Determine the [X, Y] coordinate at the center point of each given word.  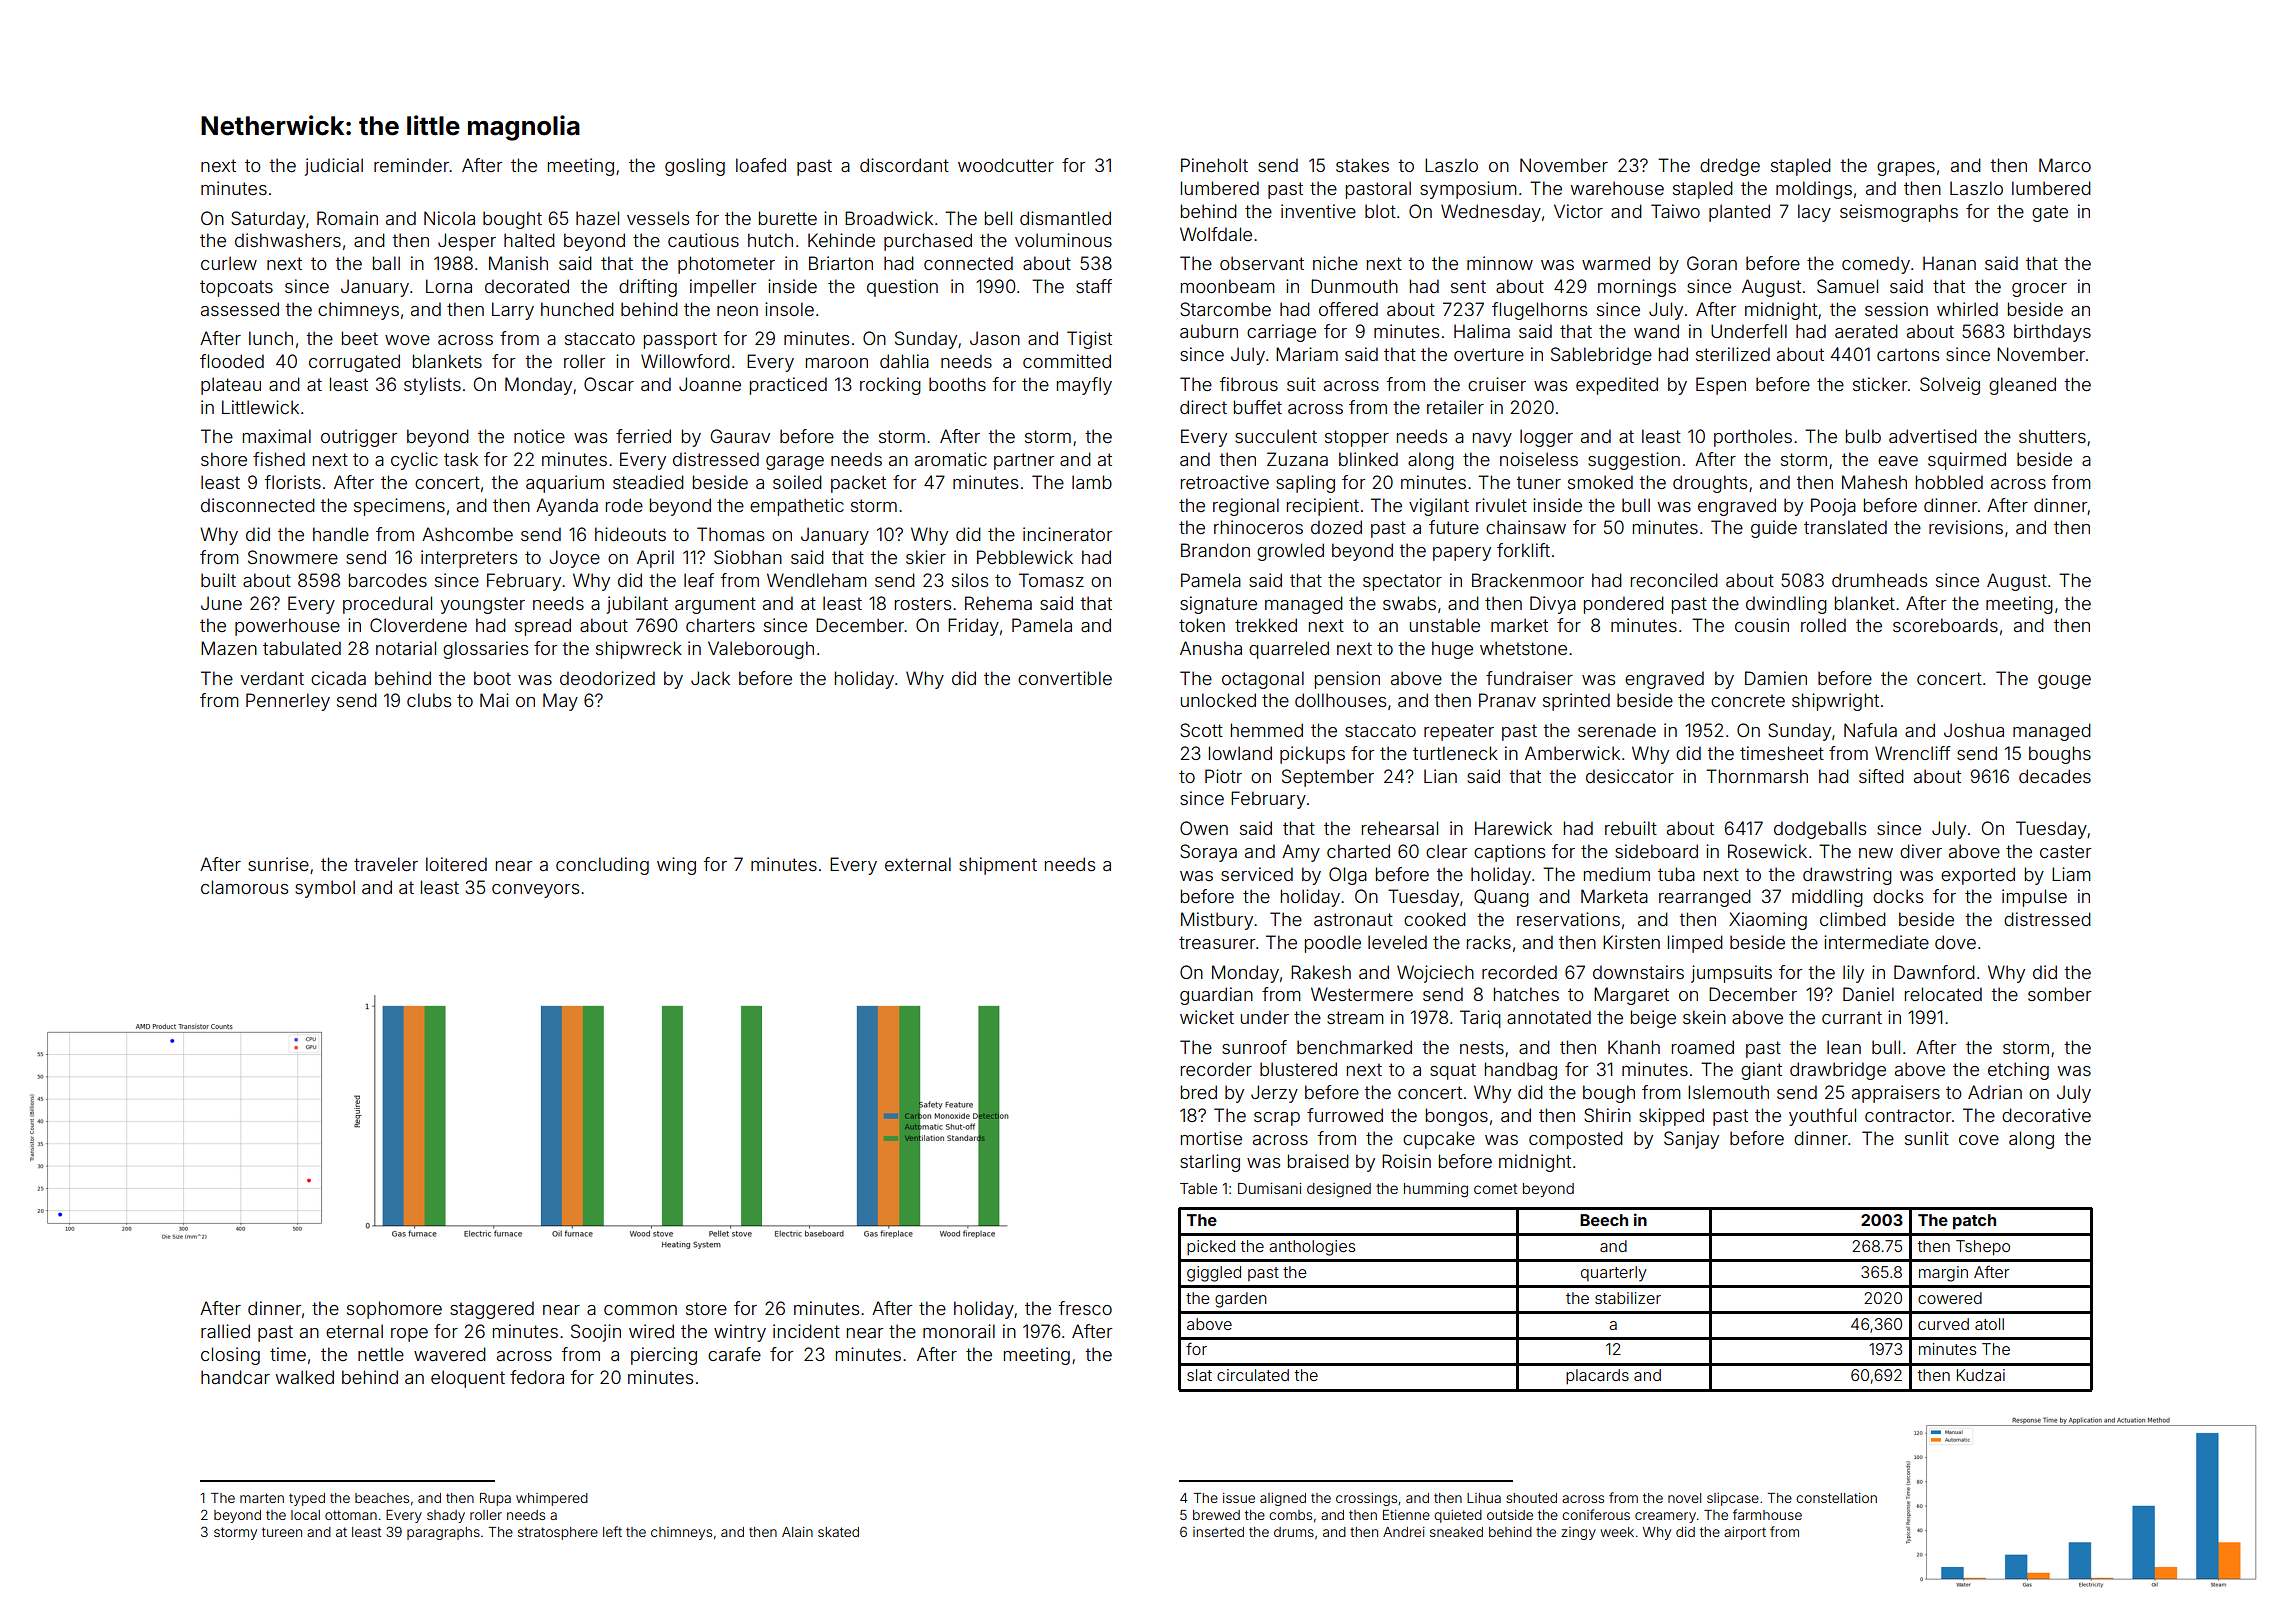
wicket [1207, 1017]
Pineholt [1214, 165]
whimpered [552, 1499]
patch [1974, 1222]
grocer [2039, 290]
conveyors [535, 891]
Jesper [467, 242]
